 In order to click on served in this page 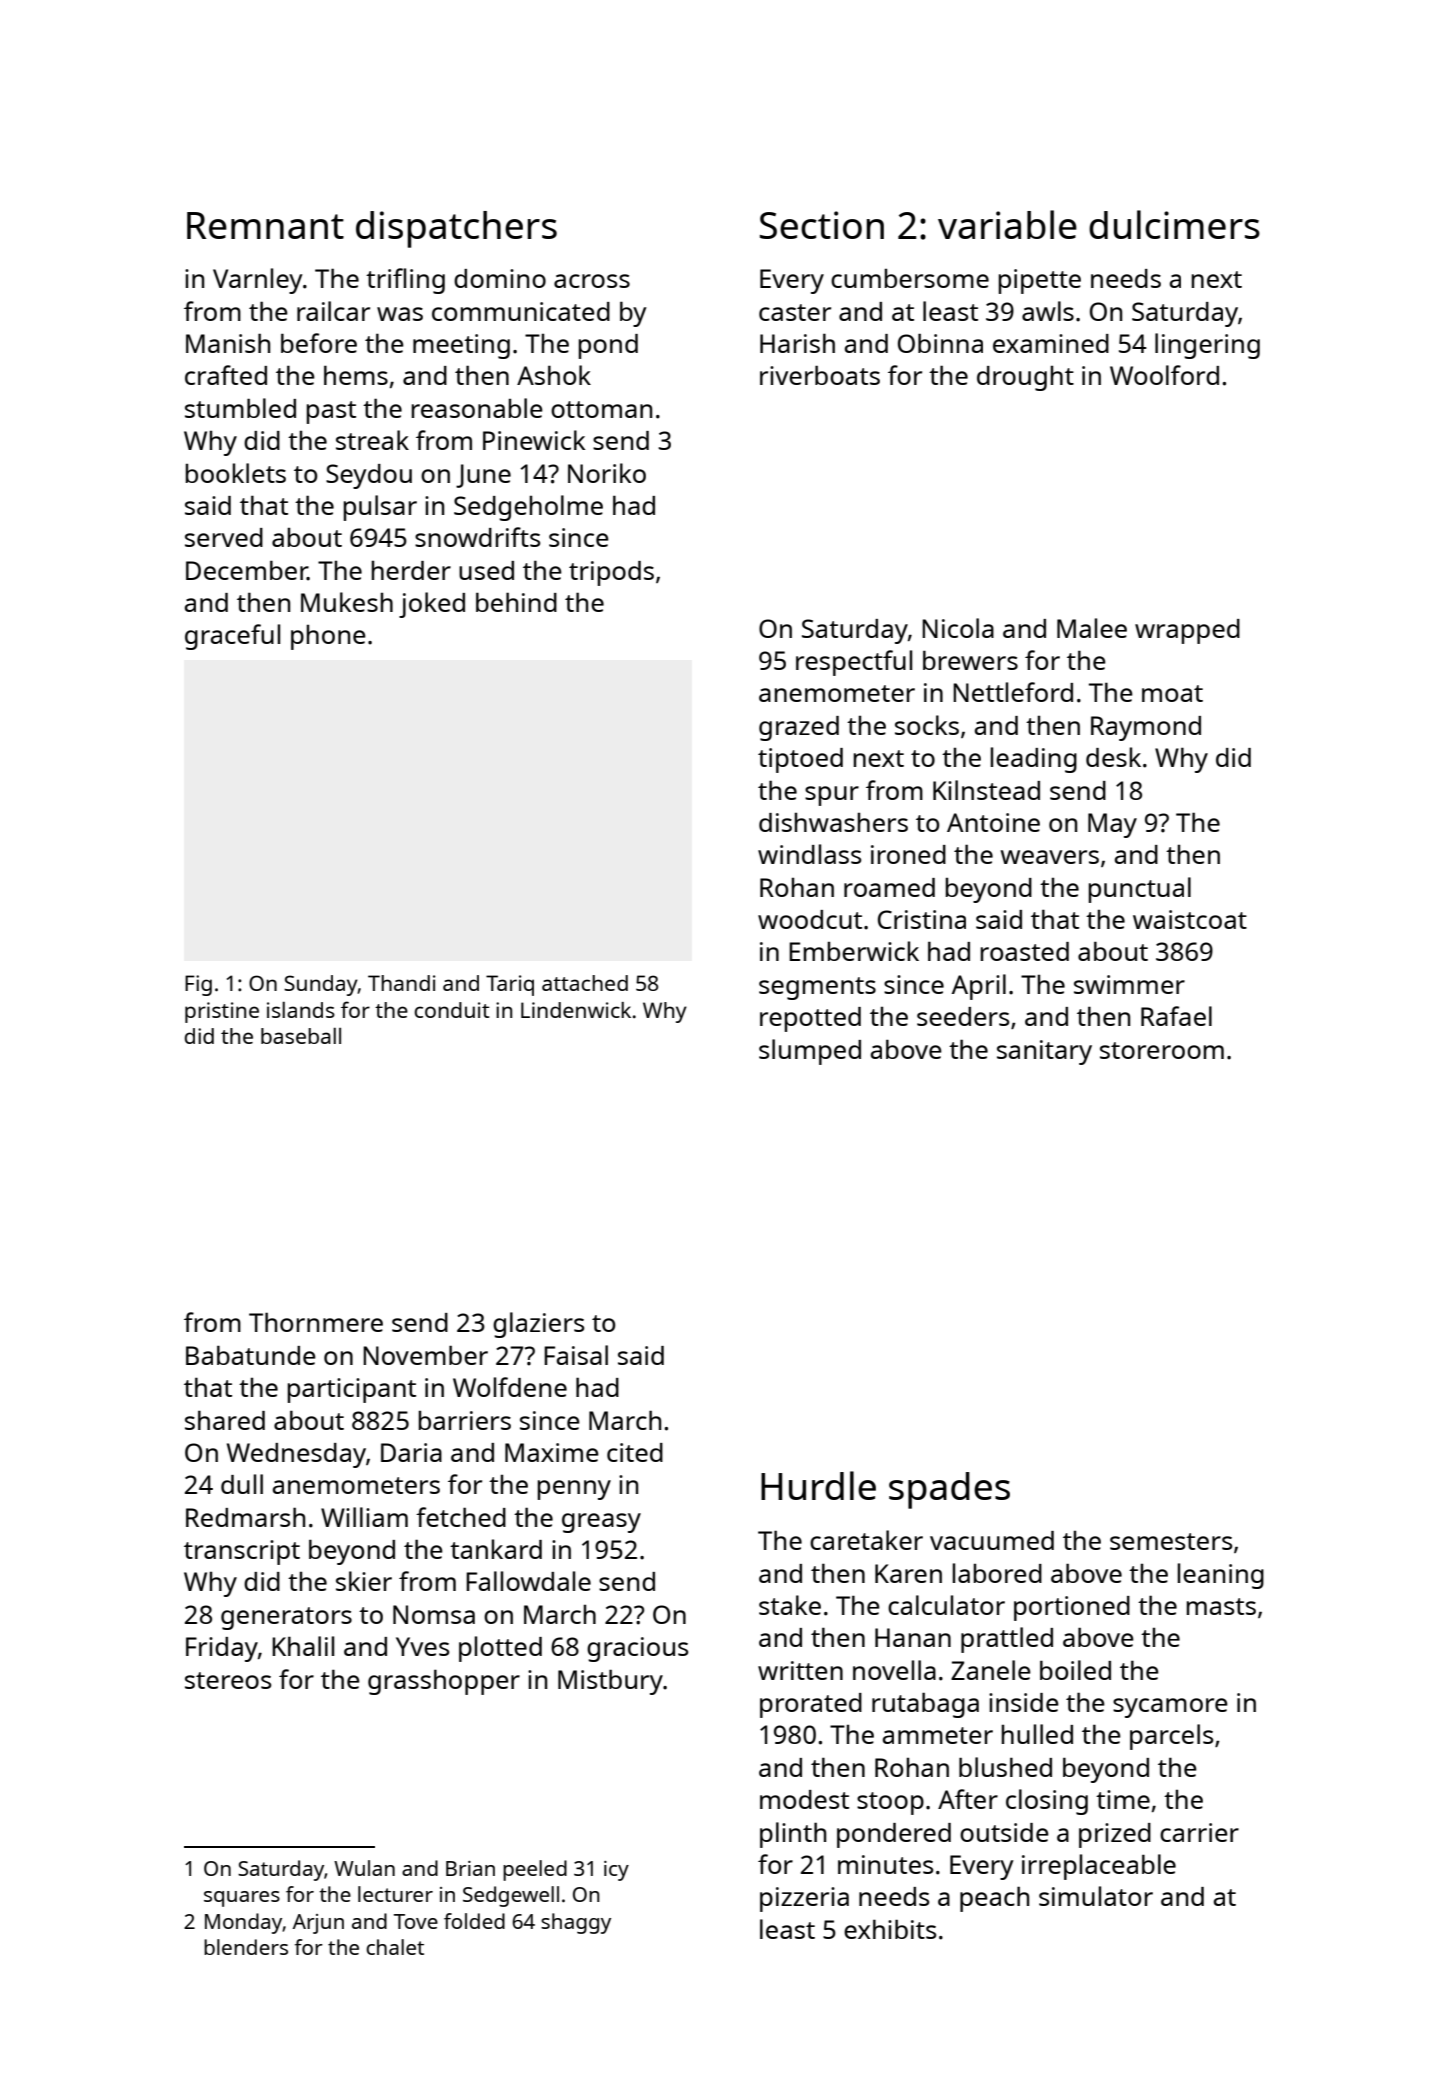, I will do `click(224, 537)`.
